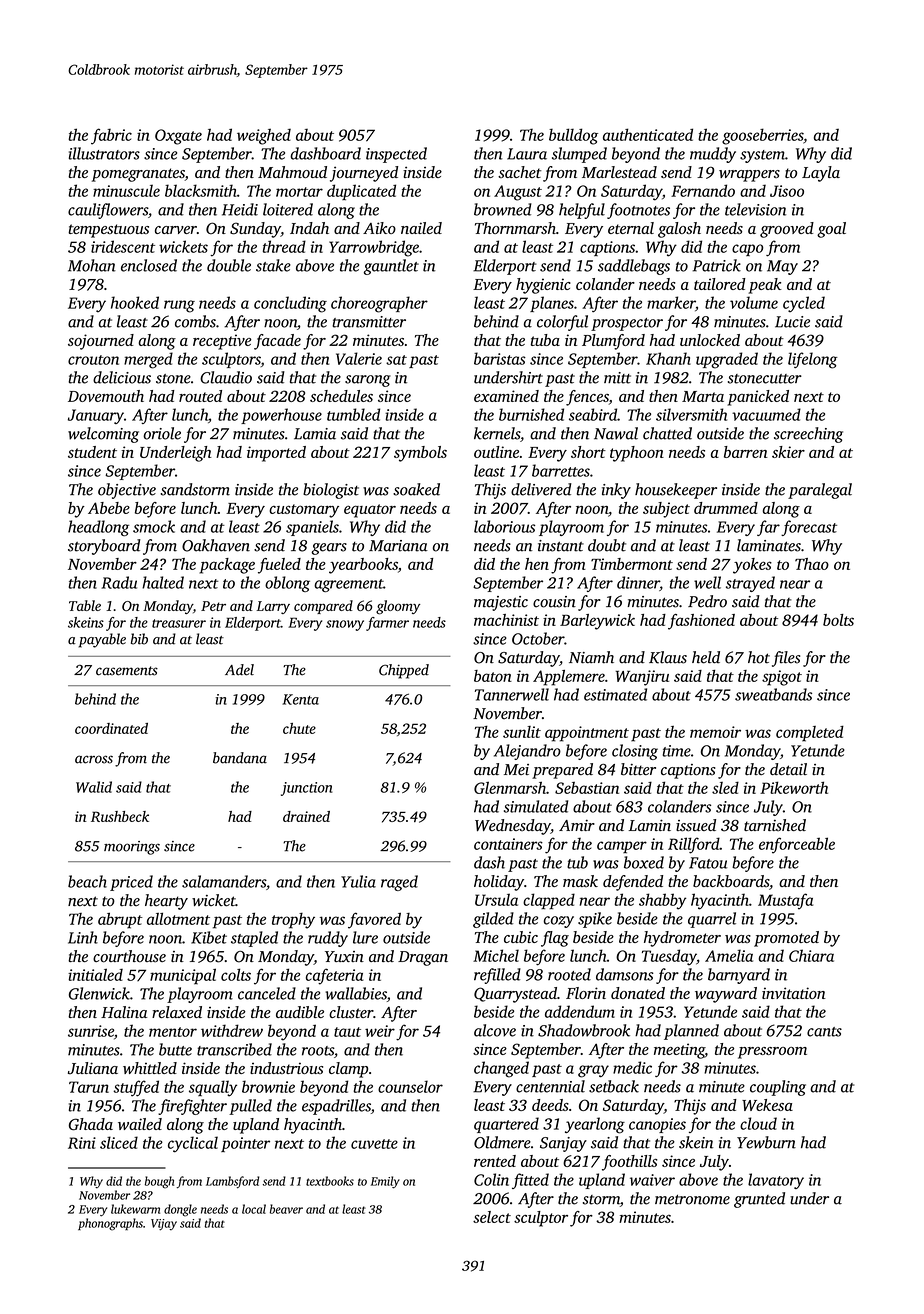 The image size is (924, 1314). Describe the element at coordinates (794, 787) in the screenshot. I see `Pikeworth` at that location.
